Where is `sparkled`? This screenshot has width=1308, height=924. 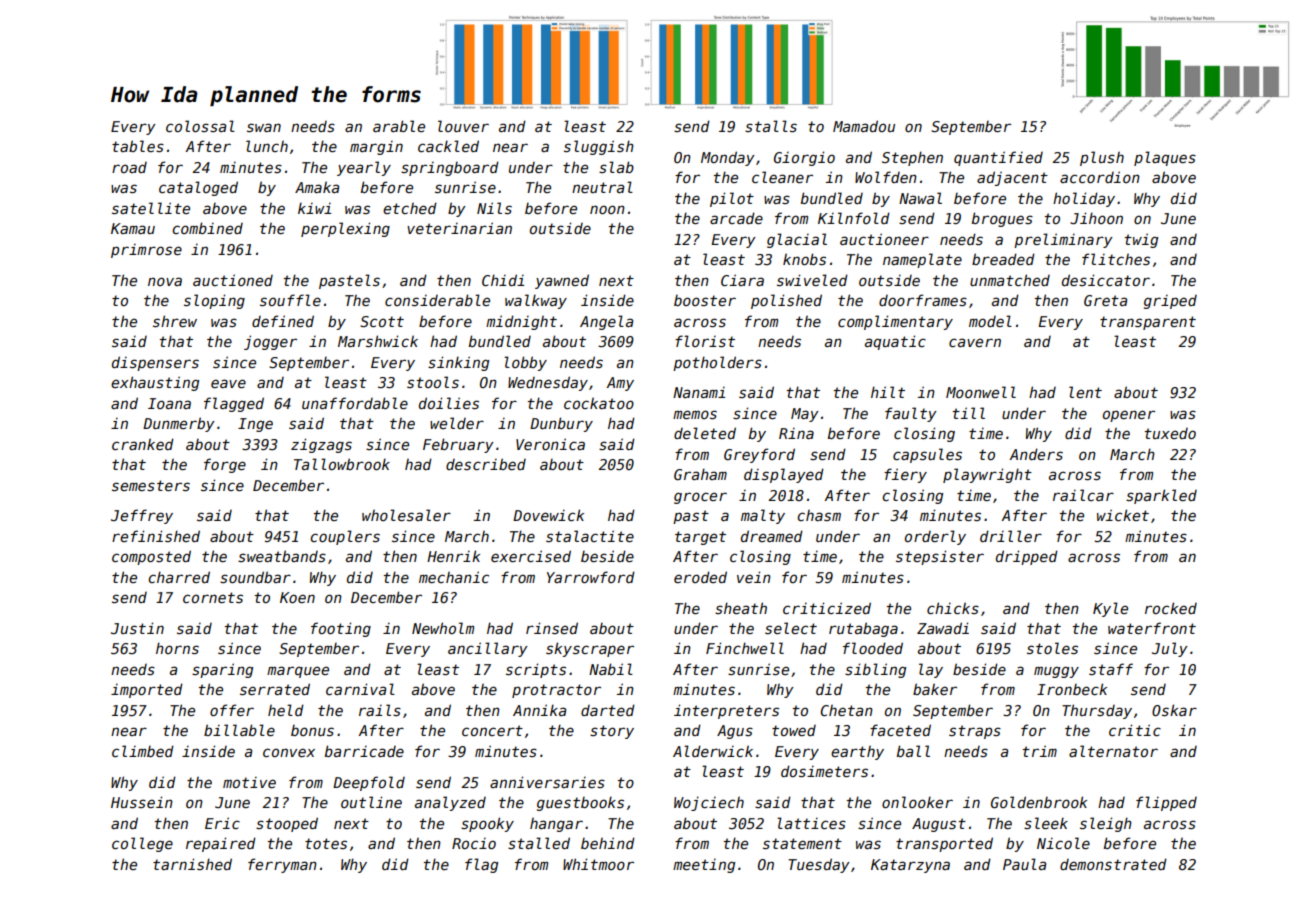 sparkled is located at coordinates (1161, 496).
